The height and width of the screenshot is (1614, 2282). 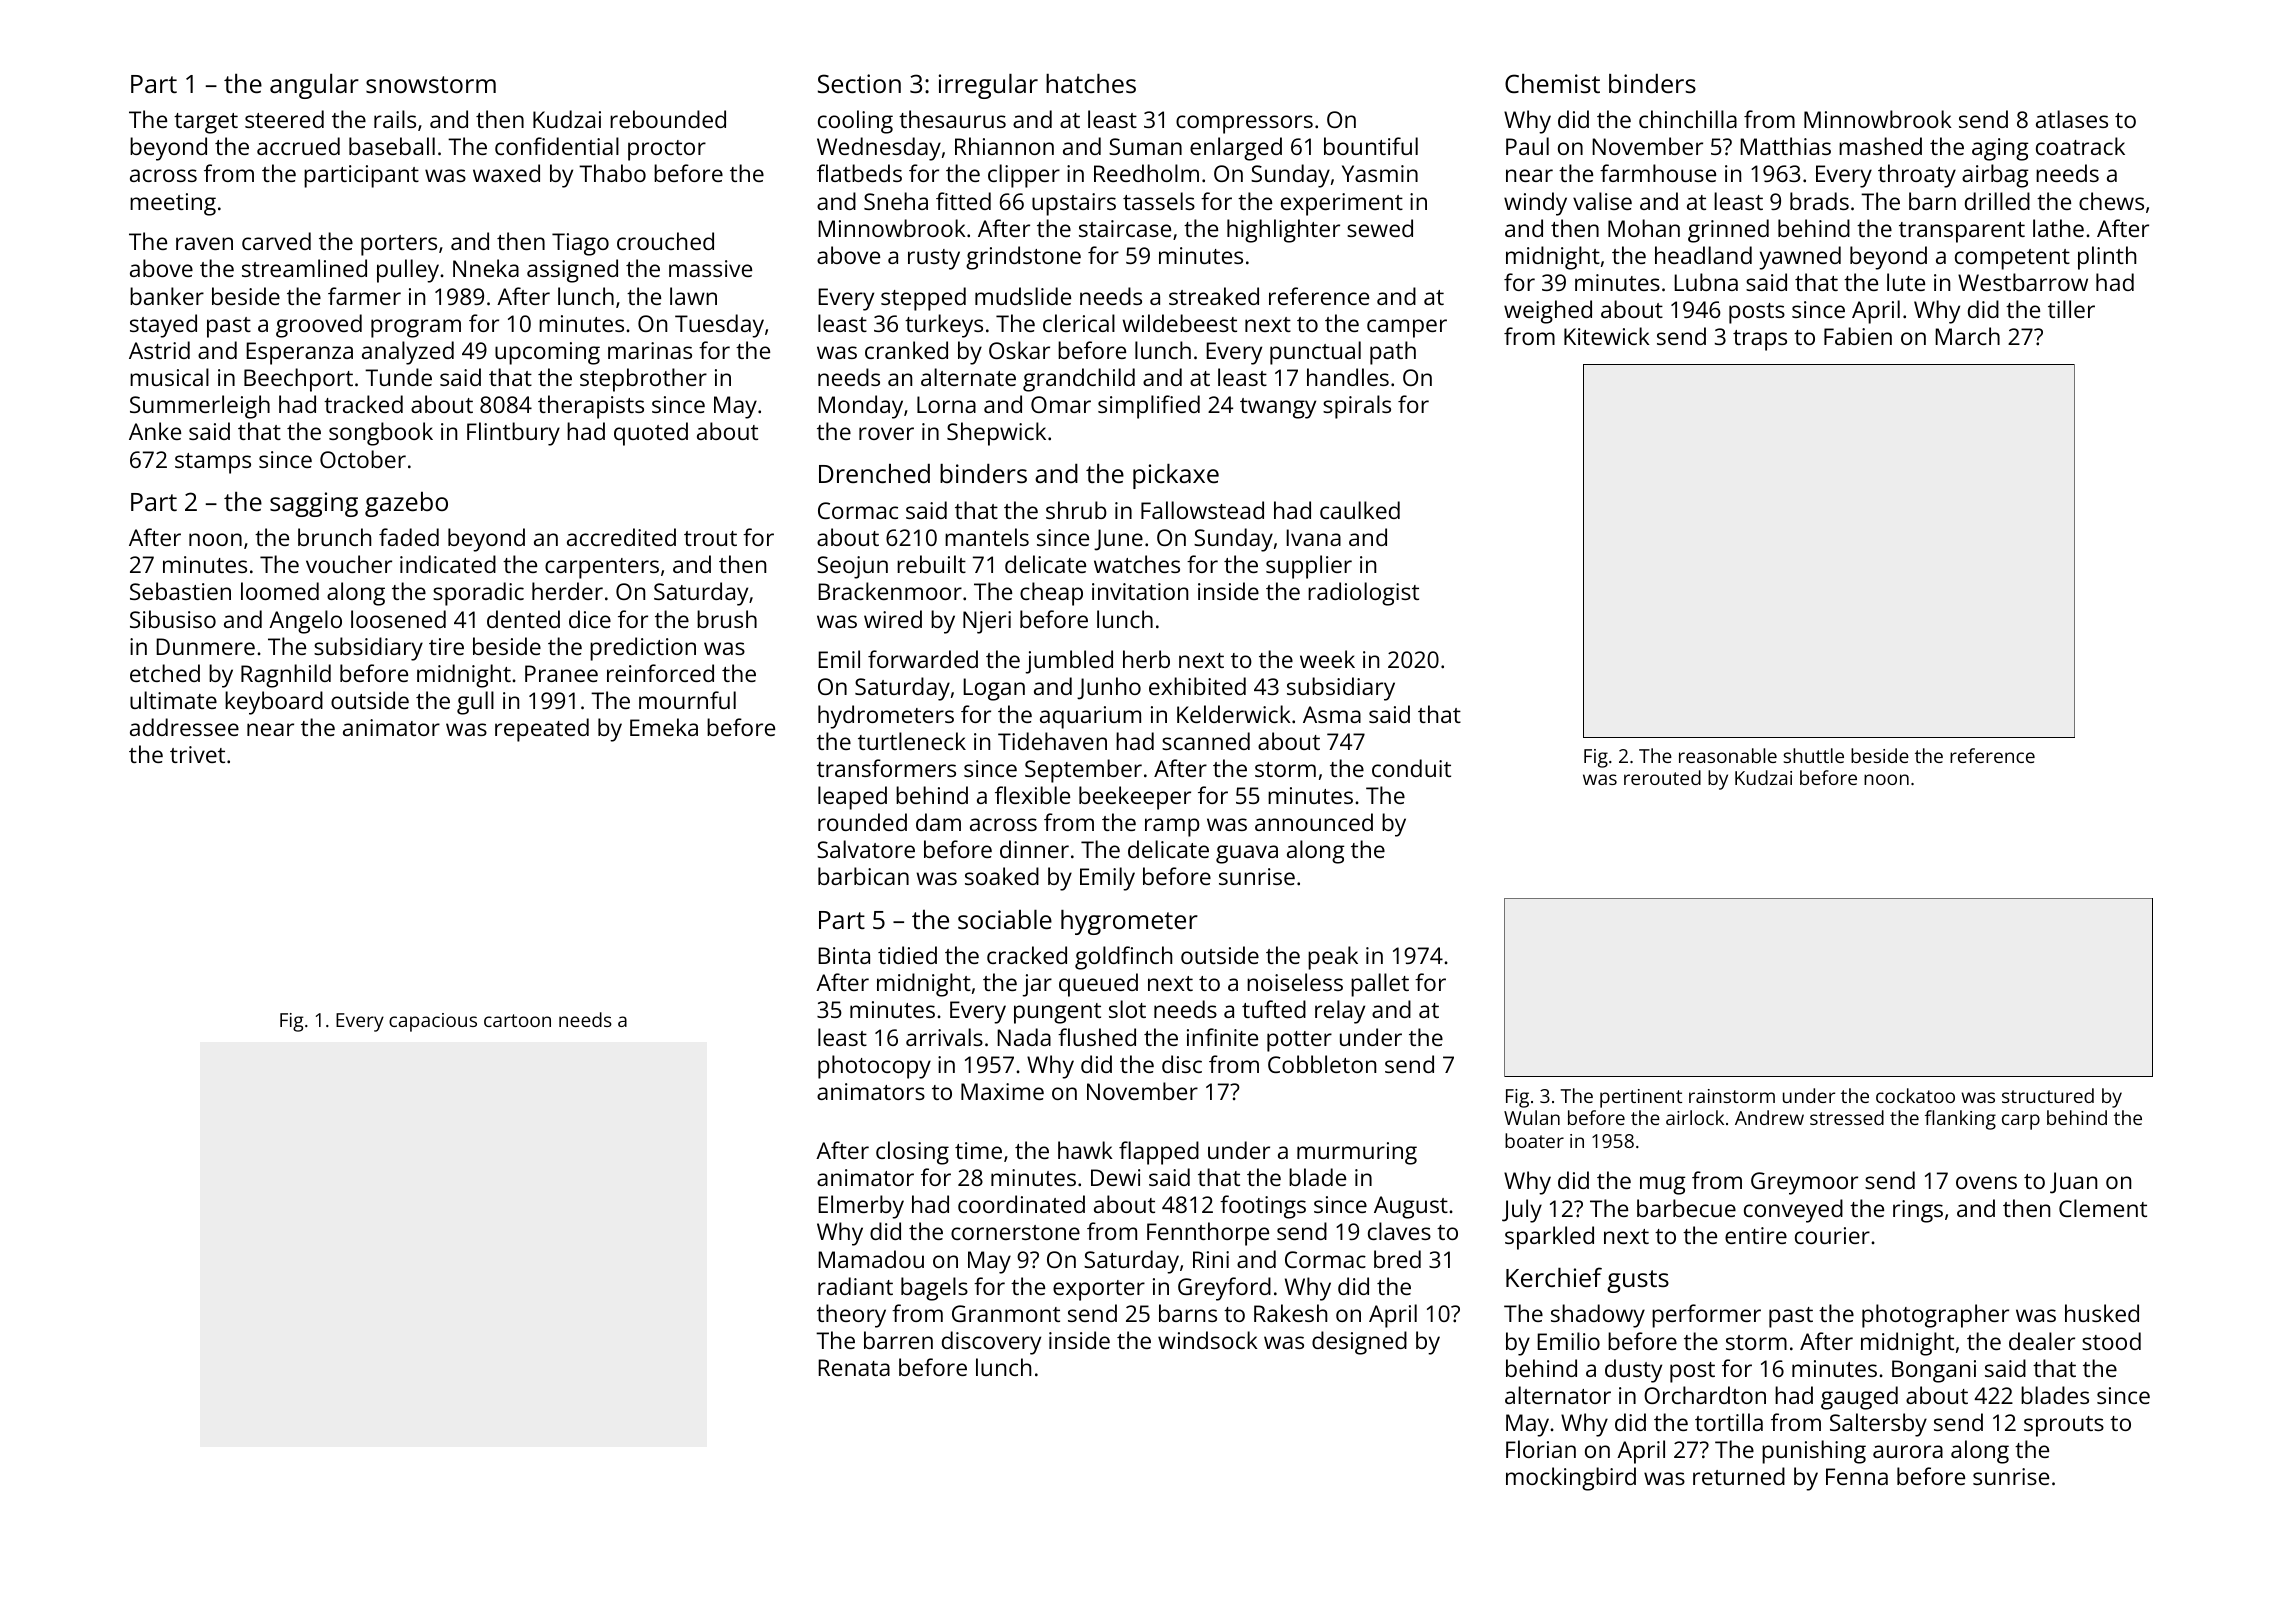 What do you see at coordinates (1662, 777) in the screenshot?
I see `rerouted` at bounding box center [1662, 777].
